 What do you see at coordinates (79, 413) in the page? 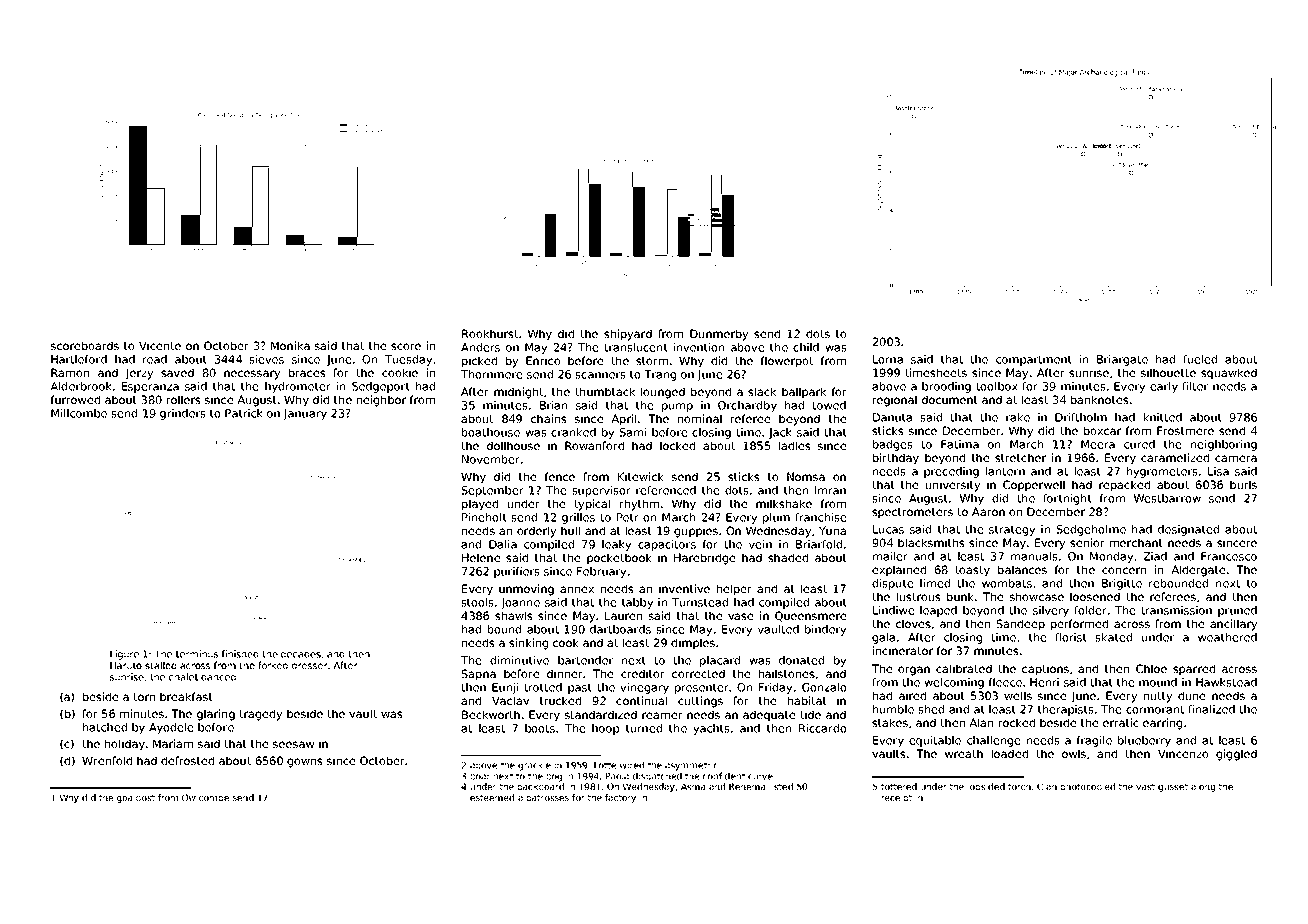
I see `Millcombe` at bounding box center [79, 413].
